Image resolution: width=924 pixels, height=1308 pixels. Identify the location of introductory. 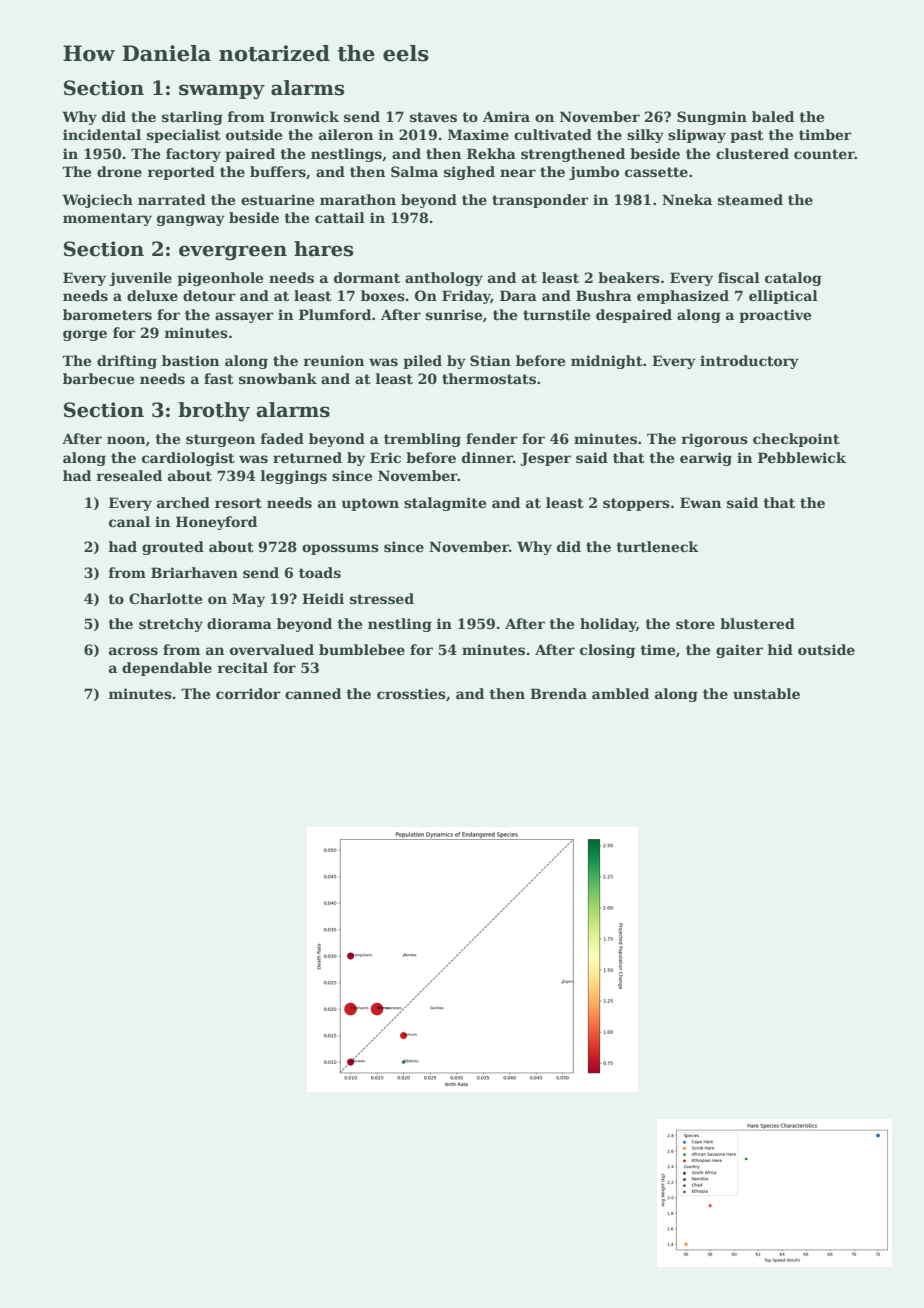
(749, 362).
